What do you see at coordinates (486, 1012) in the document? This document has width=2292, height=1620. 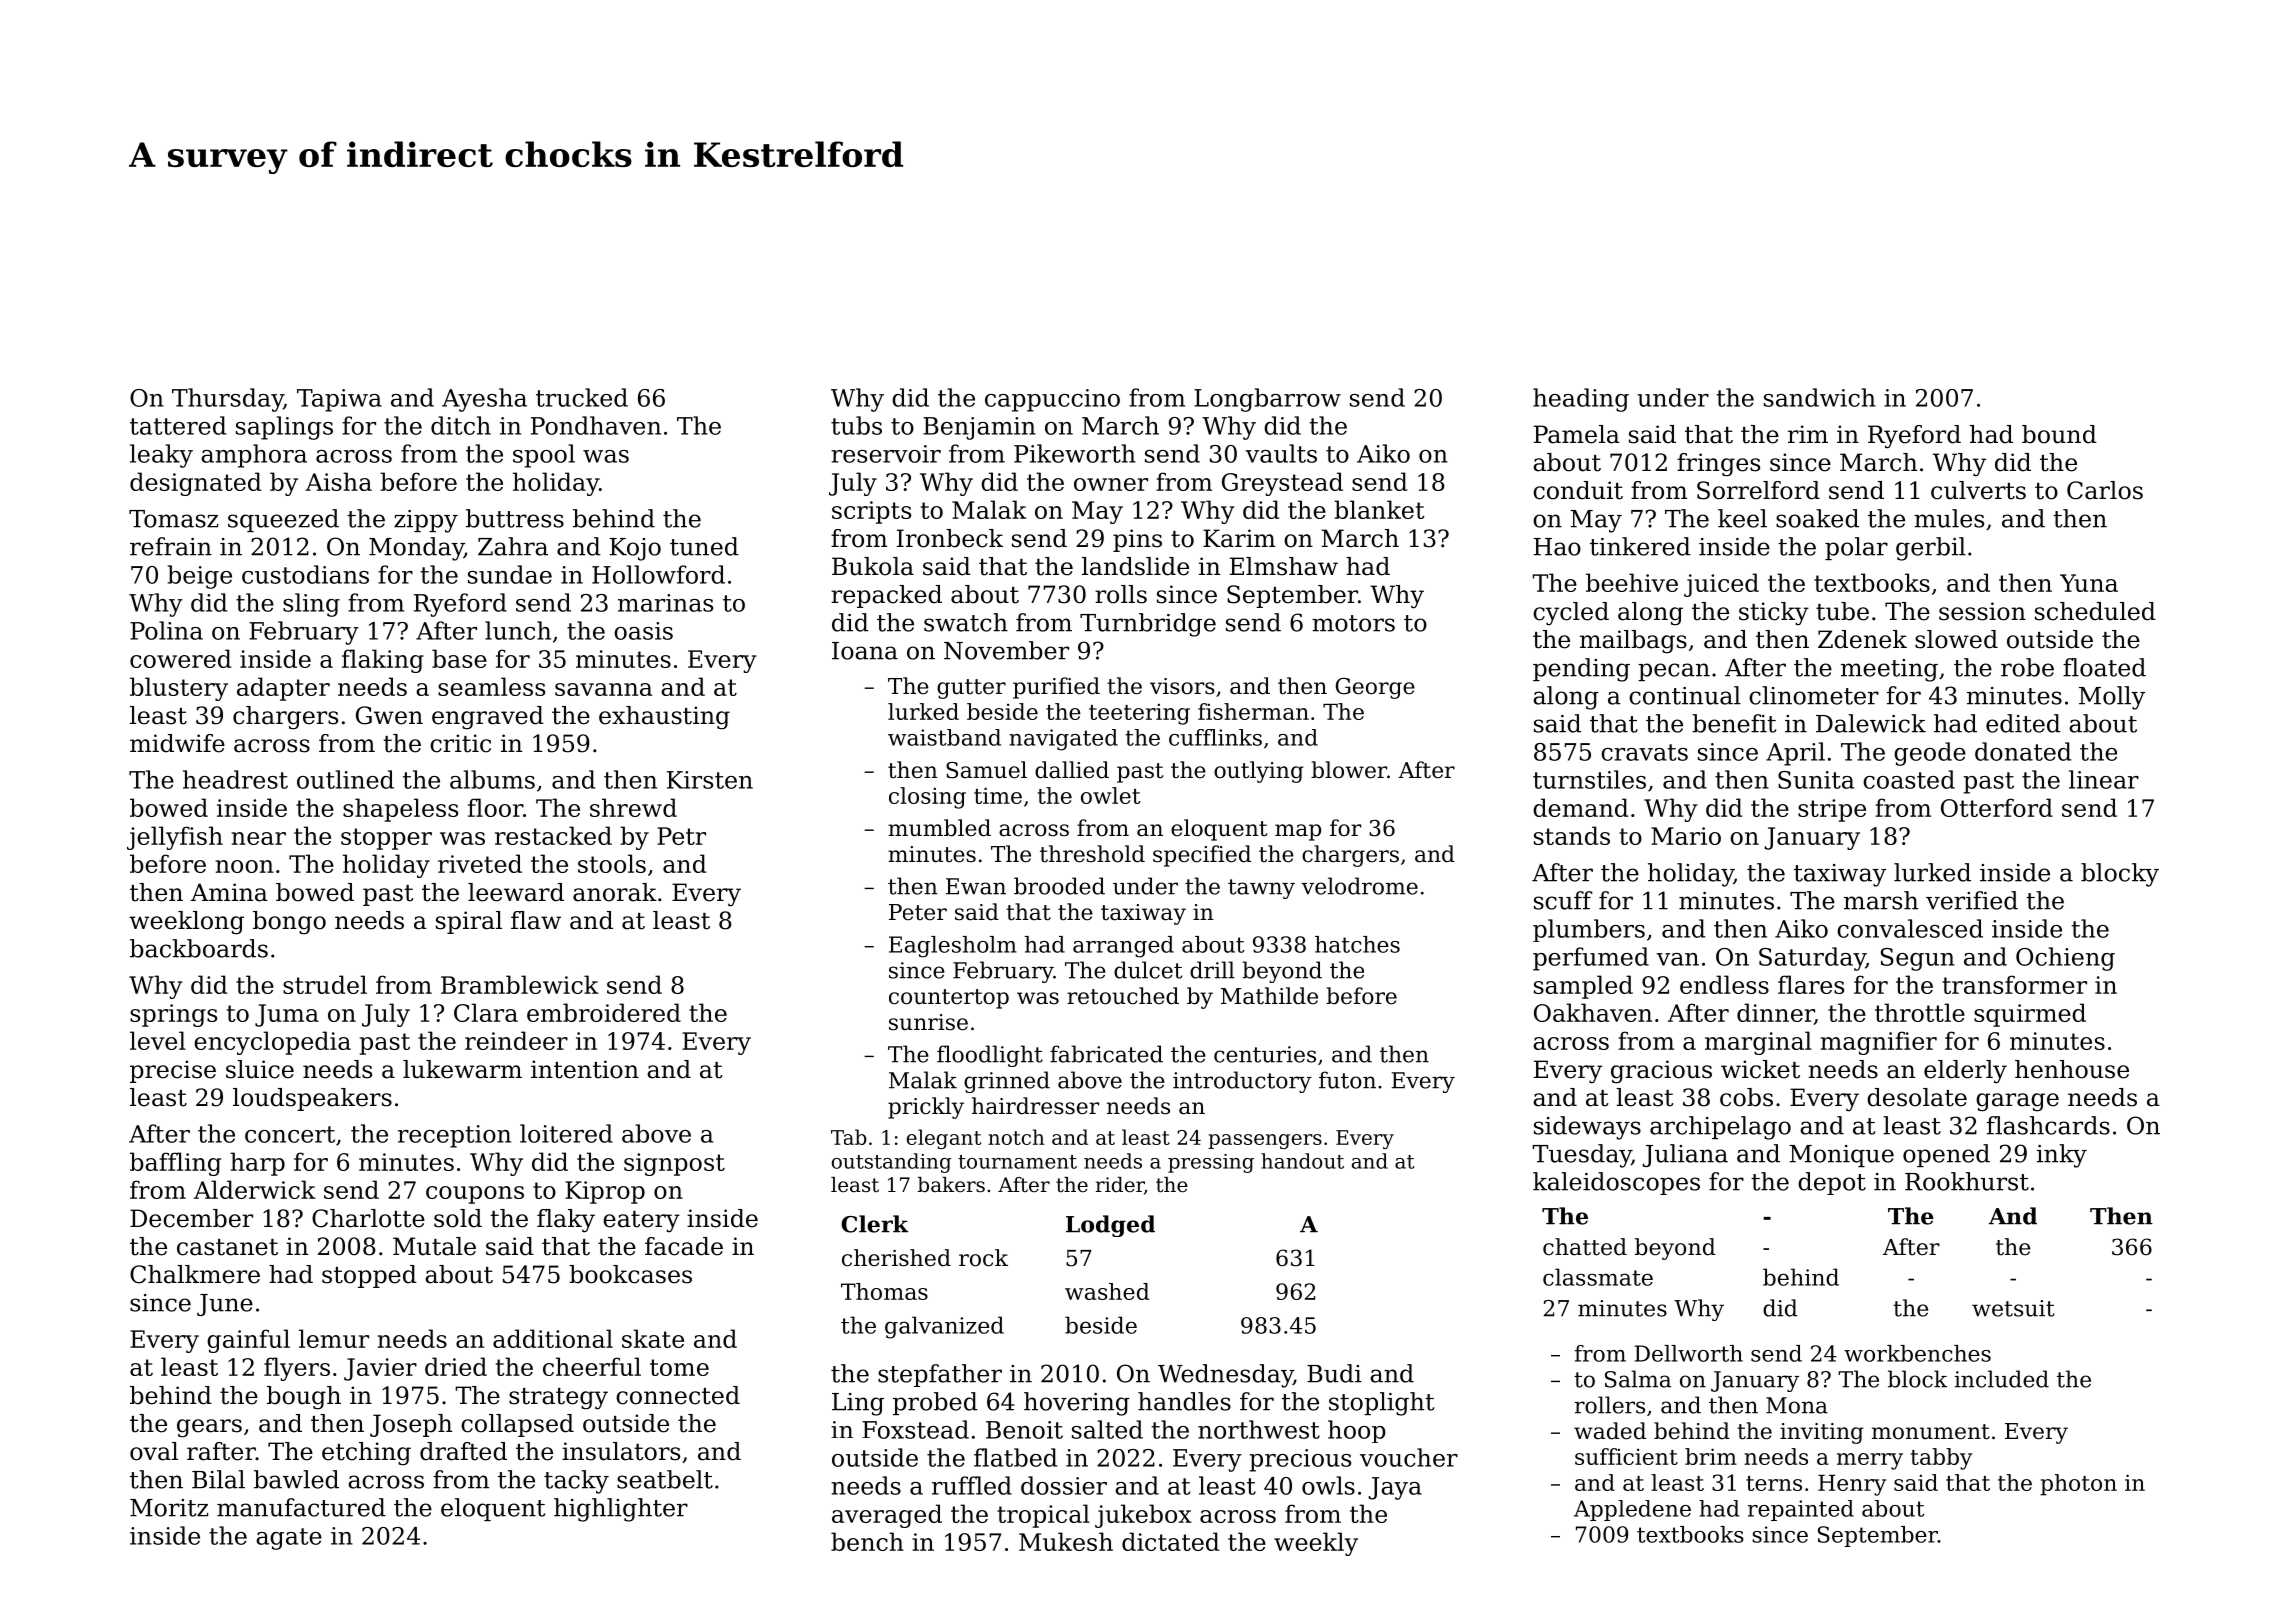 I see `Clara` at bounding box center [486, 1012].
